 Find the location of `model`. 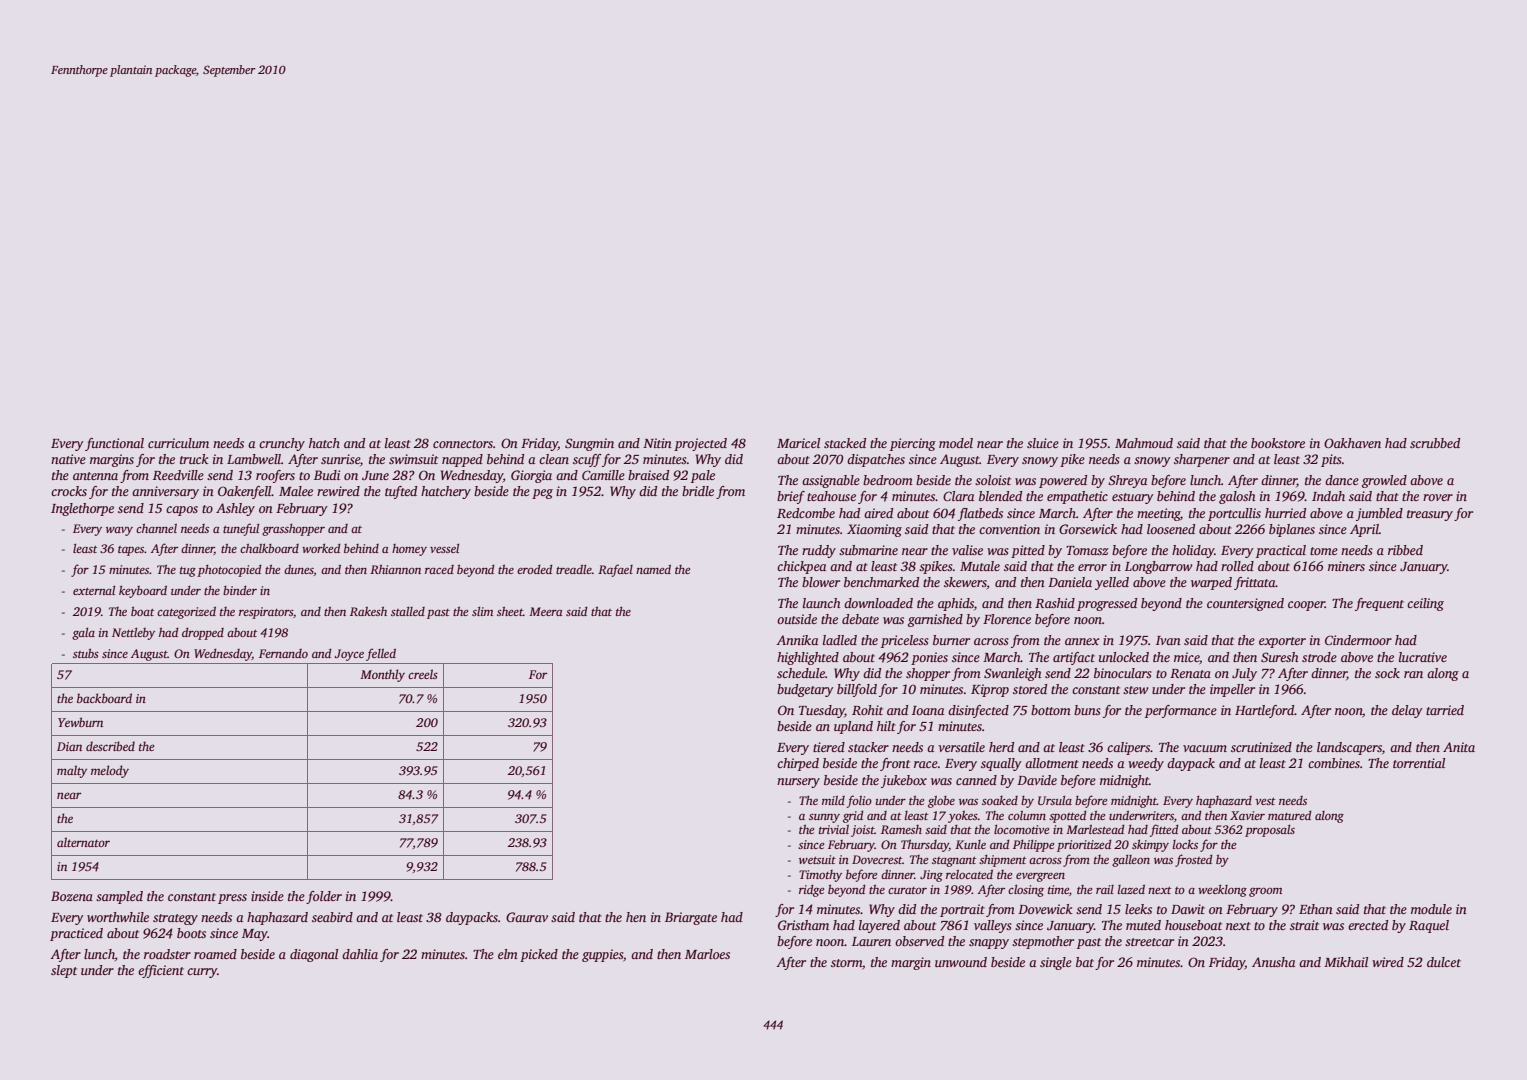

model is located at coordinates (956, 443).
